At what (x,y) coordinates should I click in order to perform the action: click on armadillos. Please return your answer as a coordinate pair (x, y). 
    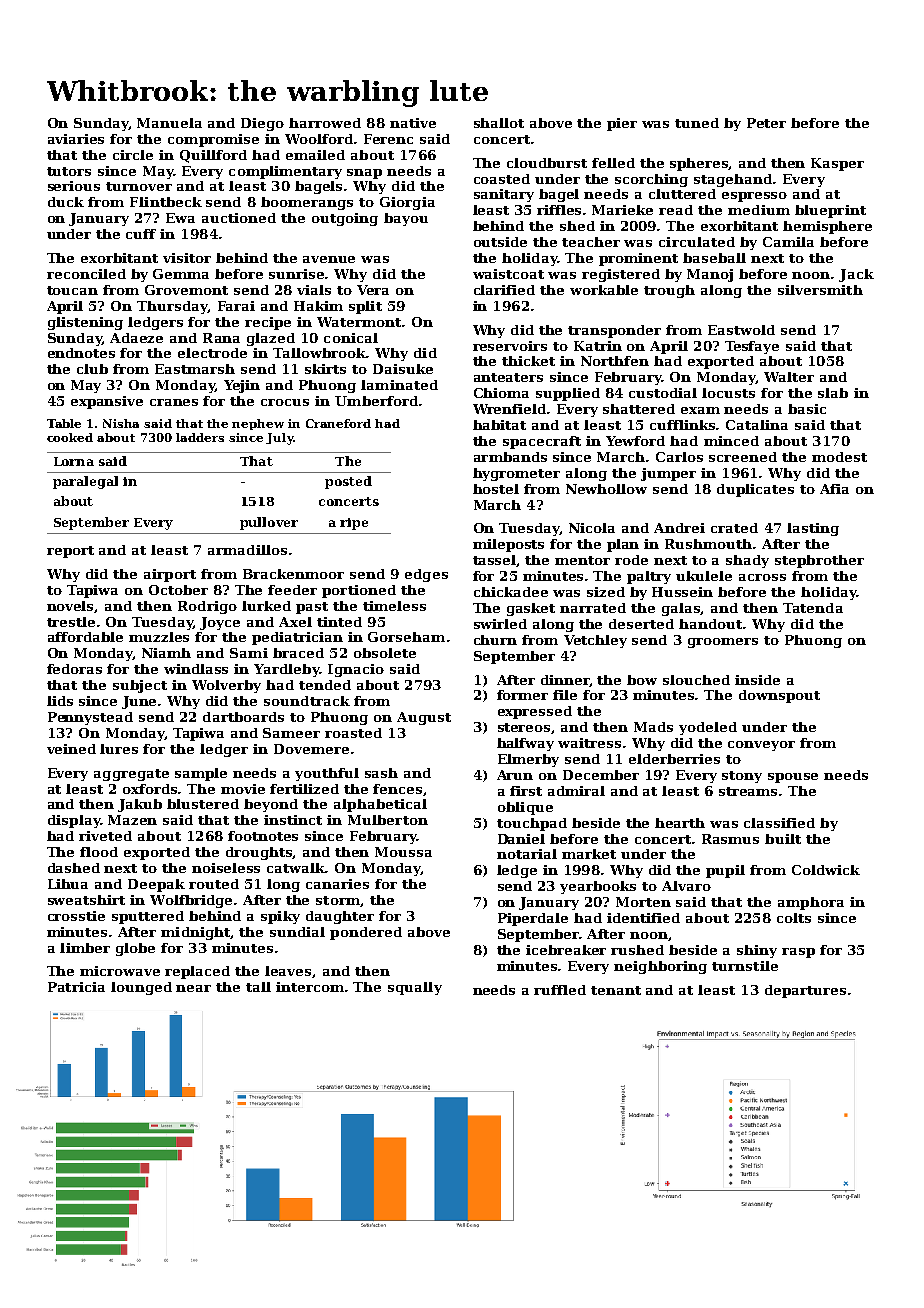
    Looking at the image, I should click on (247, 550).
